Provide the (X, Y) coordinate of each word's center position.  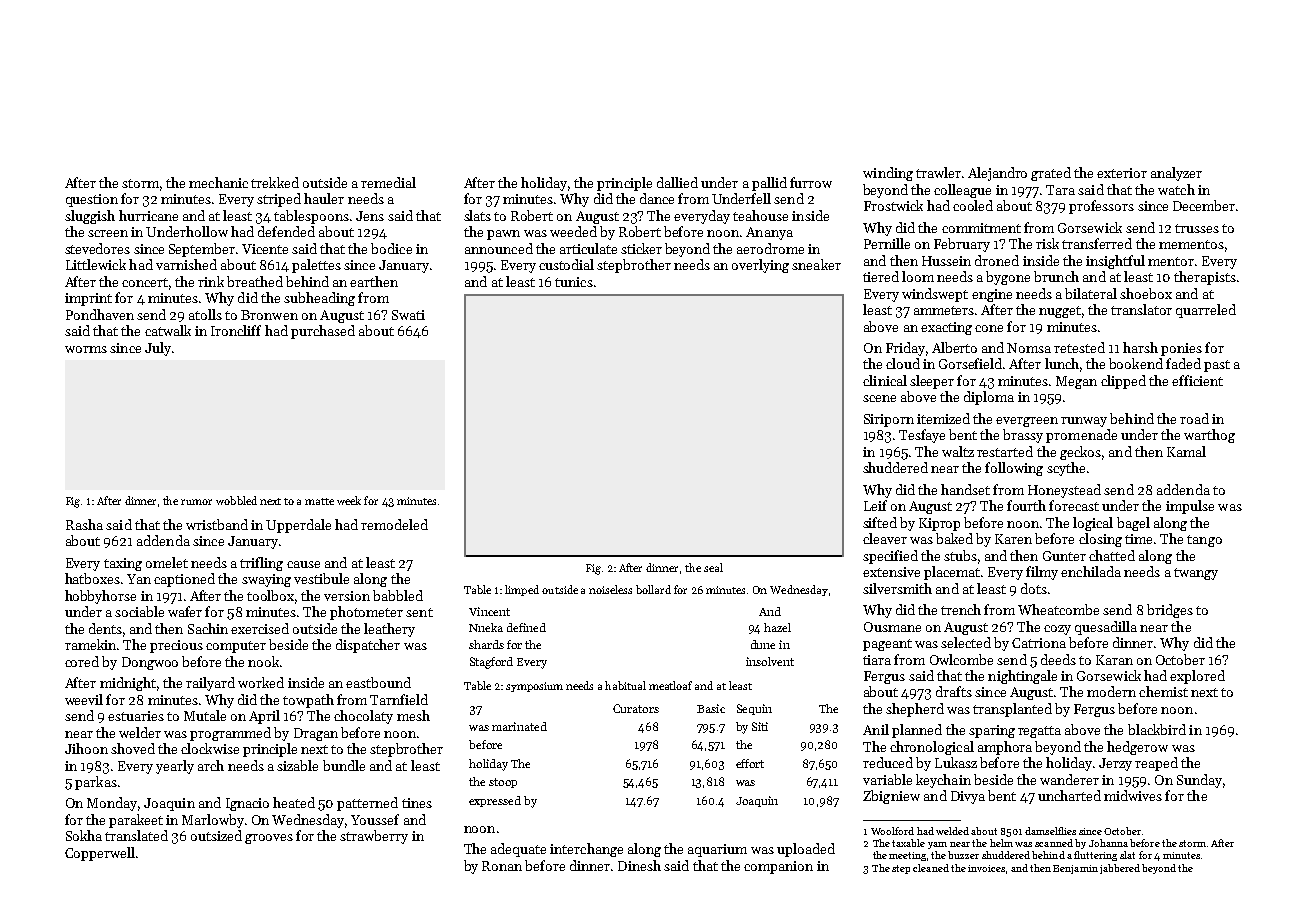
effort (750, 763)
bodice (391, 248)
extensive (891, 572)
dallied (677, 182)
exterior (1122, 173)
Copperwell (100, 854)
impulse (1190, 507)
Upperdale (298, 526)
